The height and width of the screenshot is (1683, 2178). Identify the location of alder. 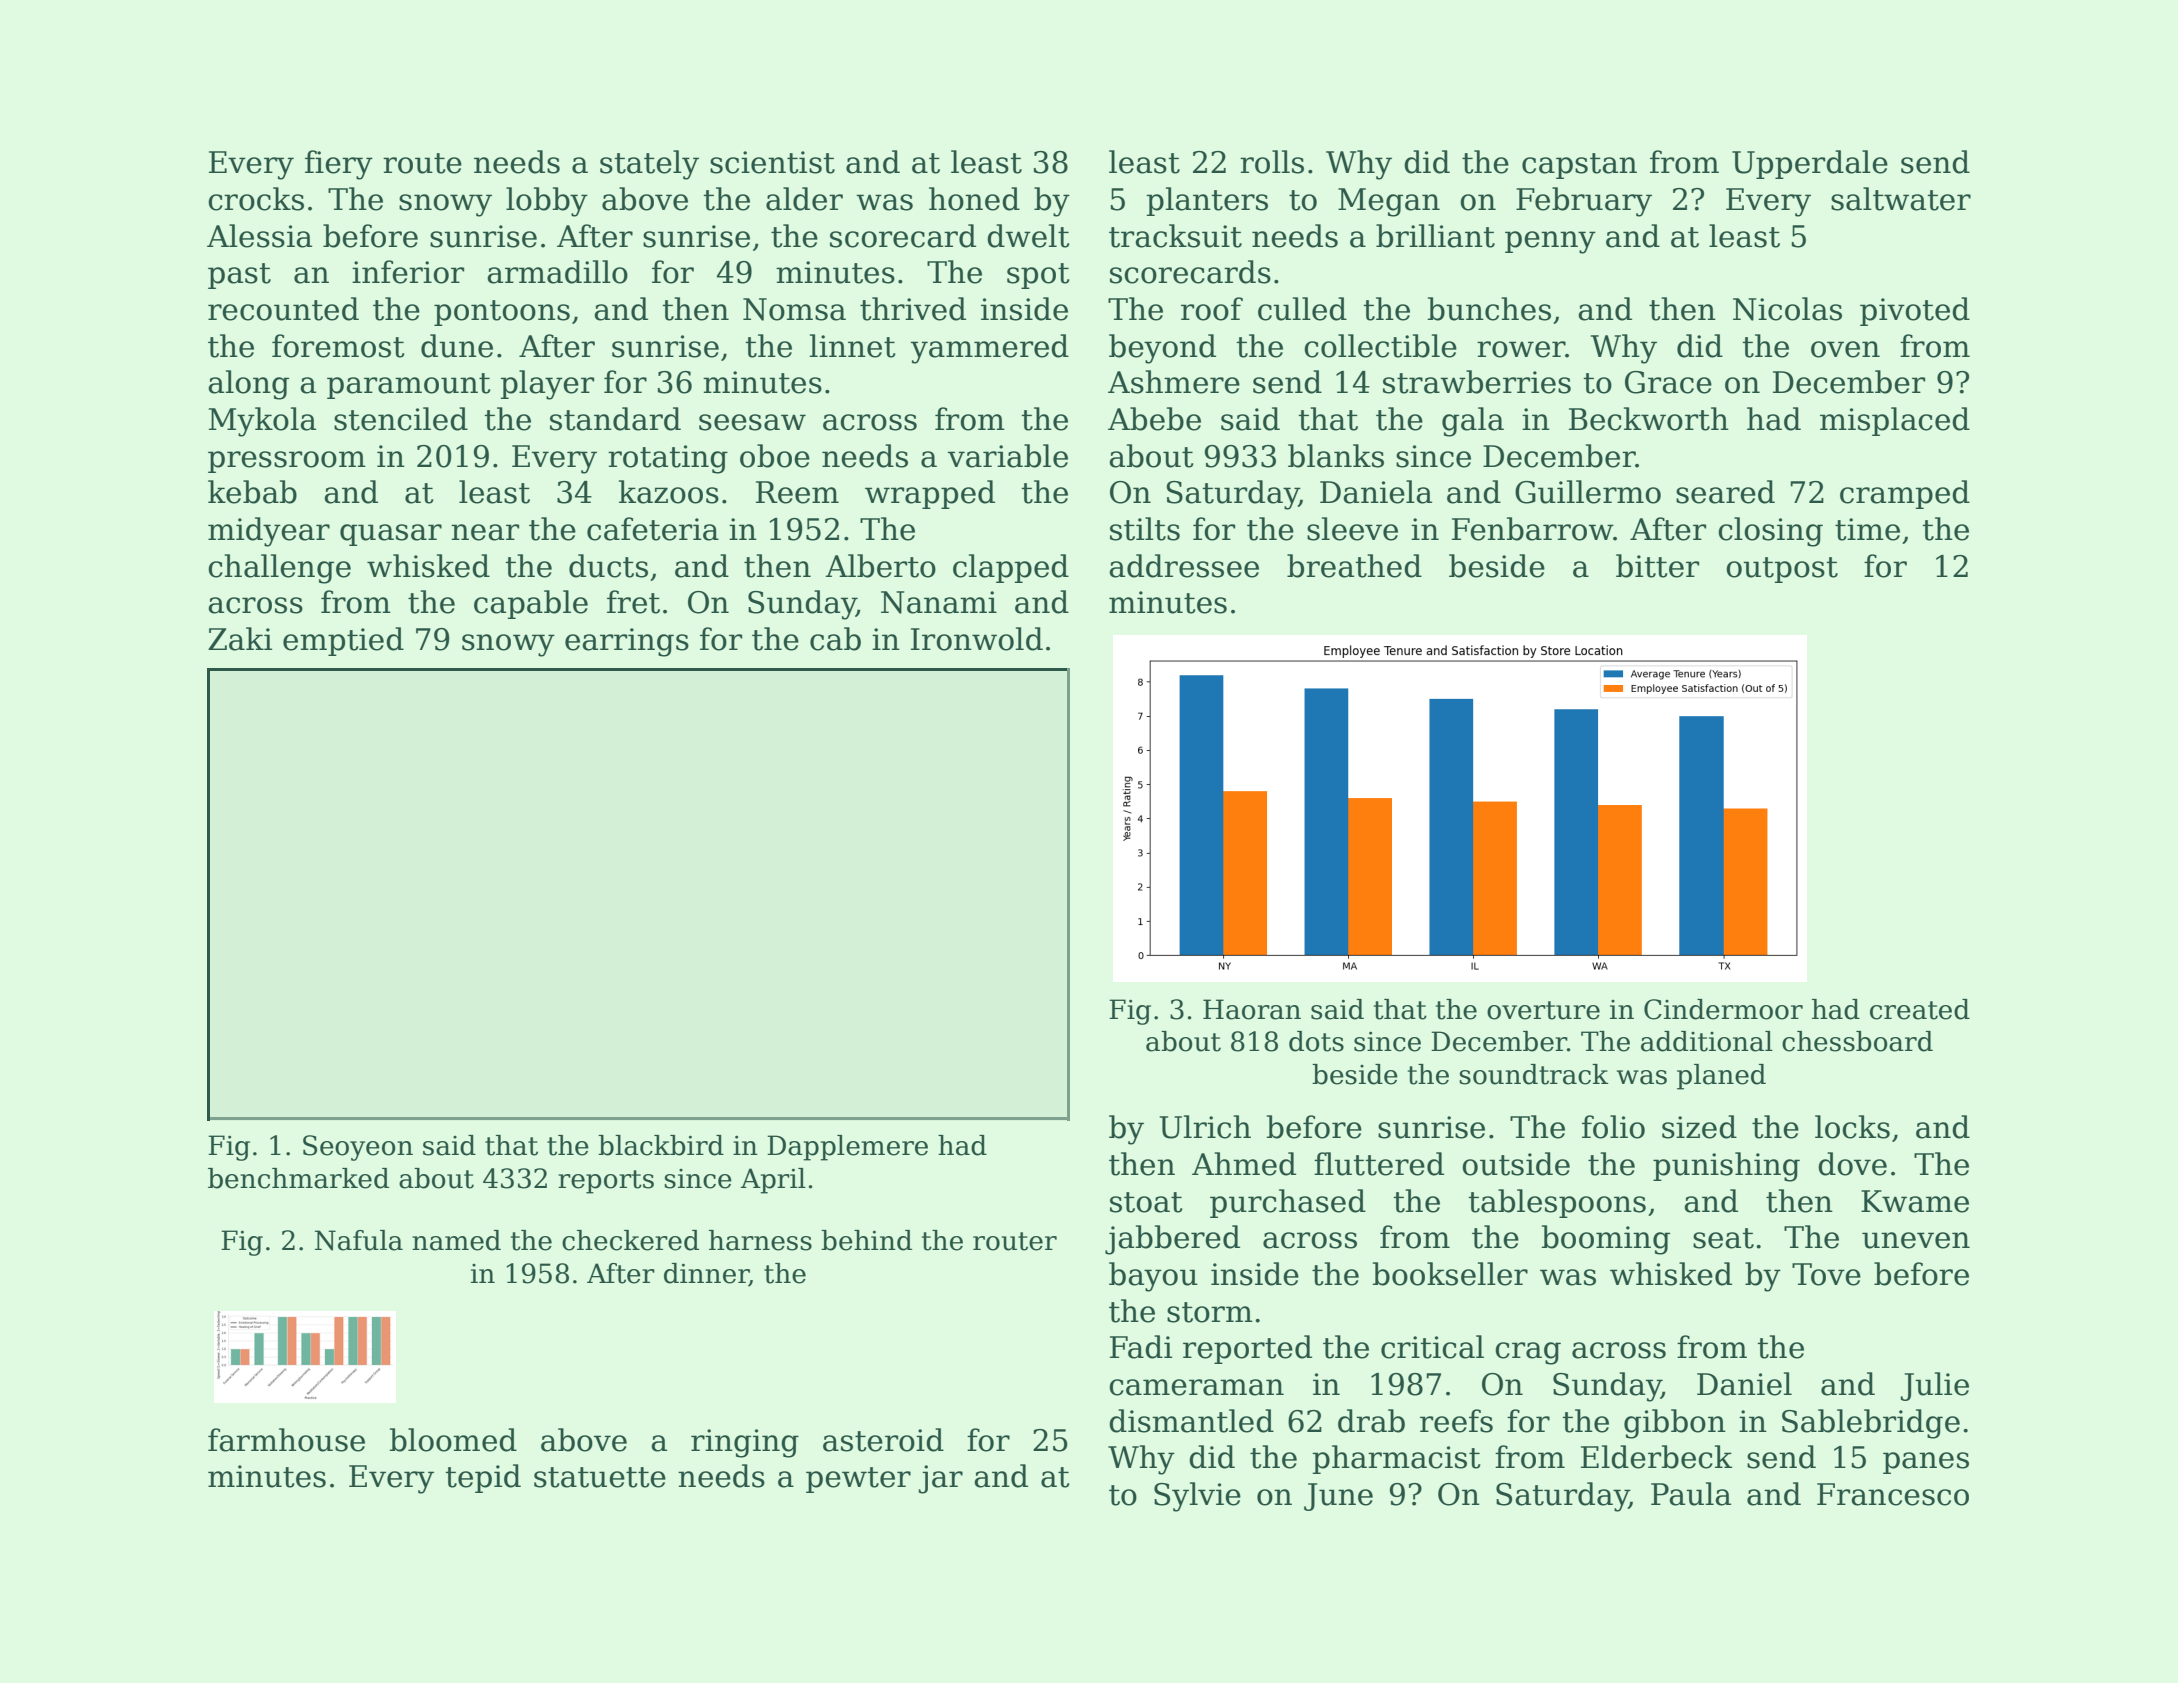
(804, 199).
